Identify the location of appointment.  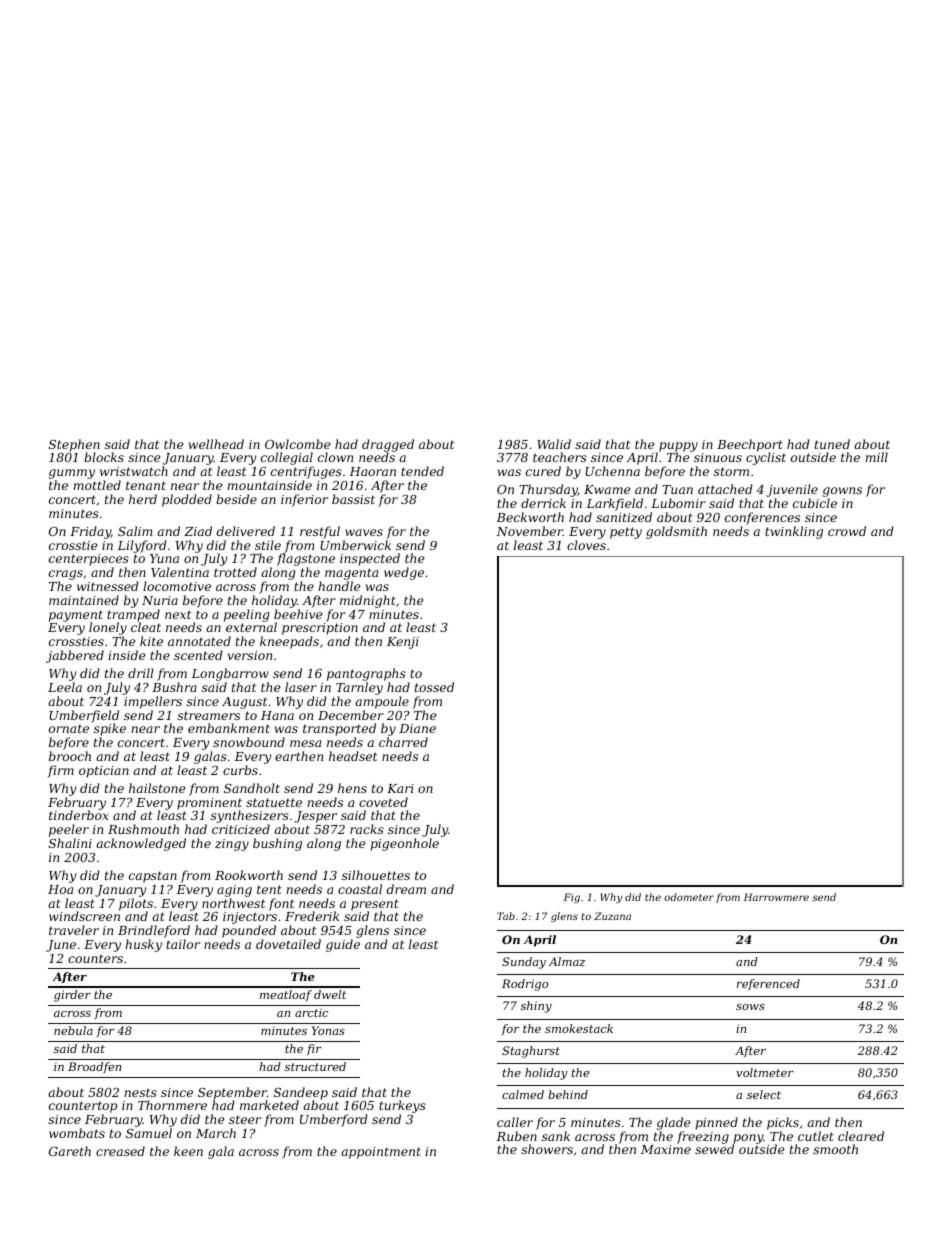
(381, 1153).
